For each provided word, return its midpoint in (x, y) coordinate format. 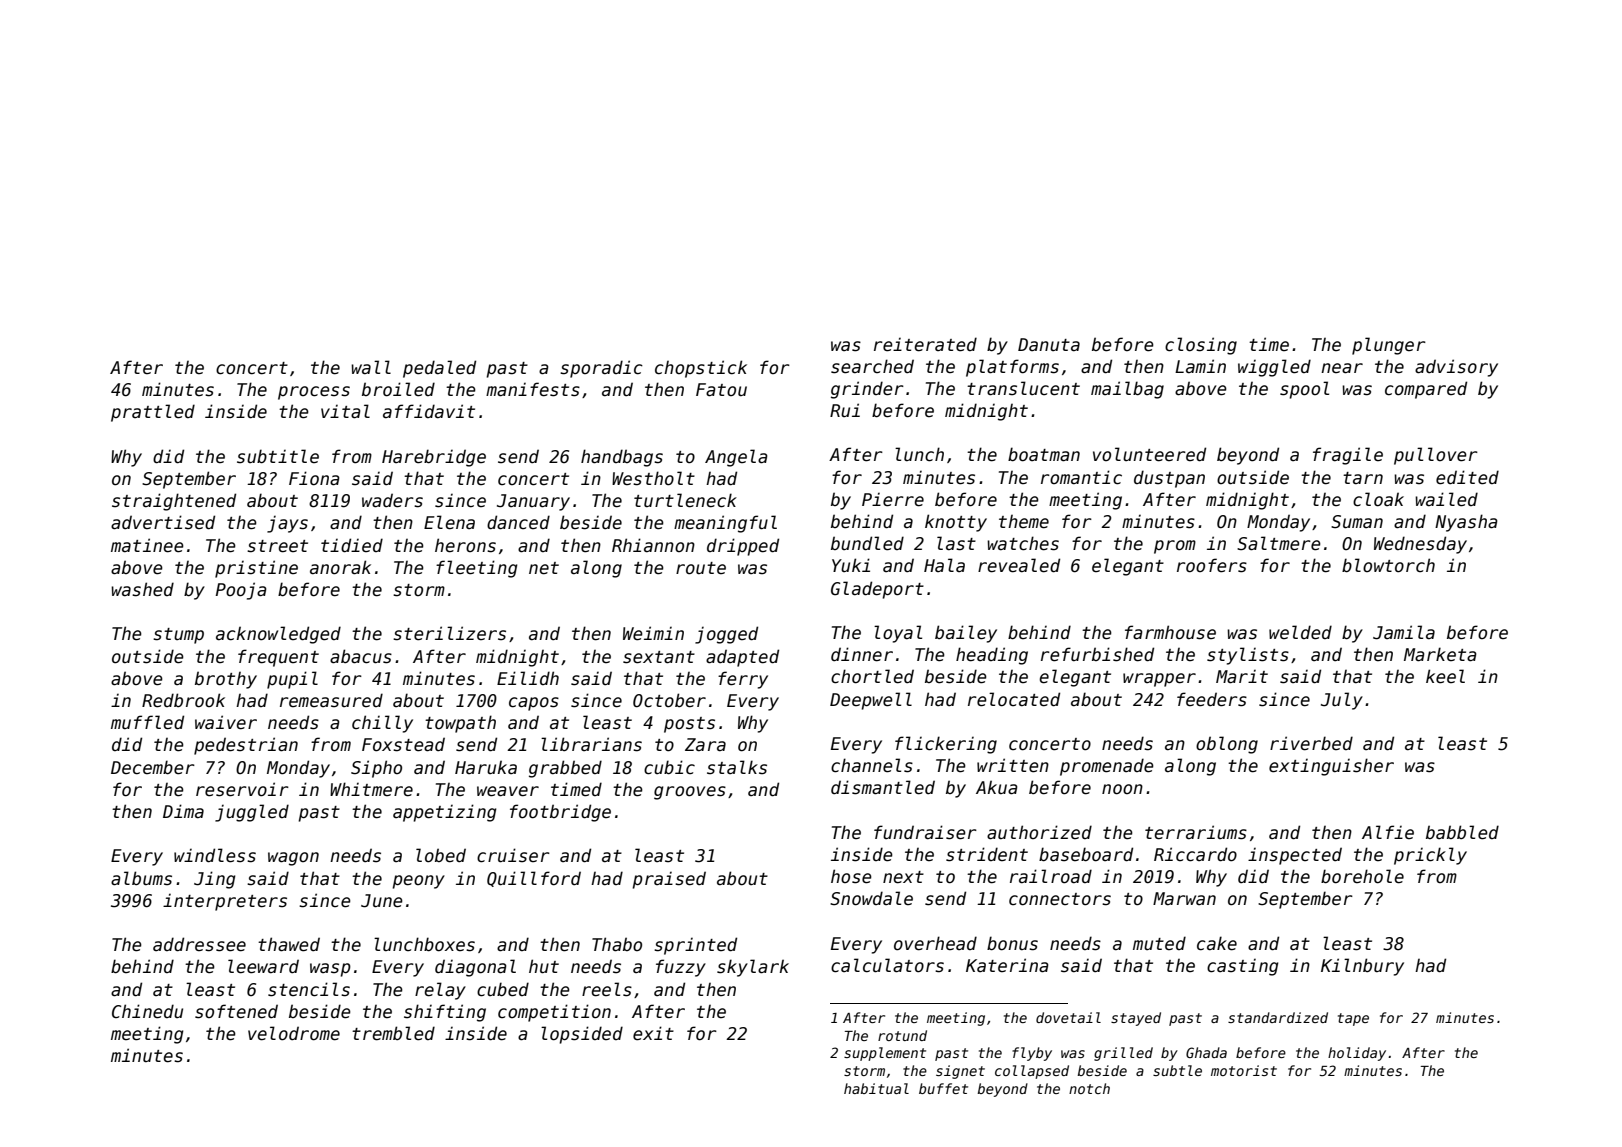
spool (1304, 390)
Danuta (1049, 345)
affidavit (429, 411)
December (153, 767)
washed (142, 589)
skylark (753, 968)
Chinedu (147, 1011)
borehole (1362, 876)
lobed (441, 855)
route (701, 568)
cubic (669, 767)
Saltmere (1279, 543)
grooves (690, 793)
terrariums (1196, 832)
